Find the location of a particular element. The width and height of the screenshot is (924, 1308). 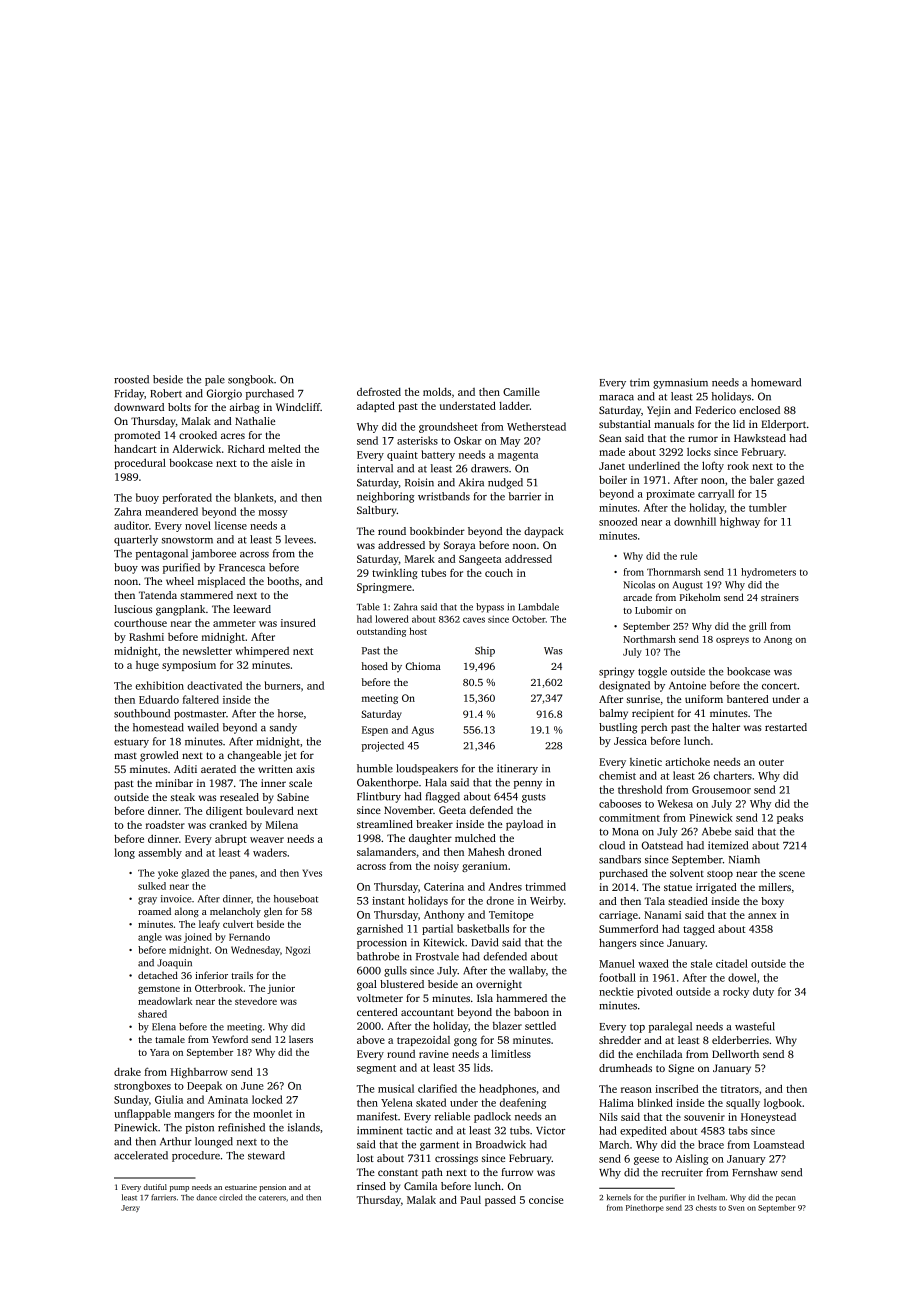

roadster is located at coordinates (165, 824).
